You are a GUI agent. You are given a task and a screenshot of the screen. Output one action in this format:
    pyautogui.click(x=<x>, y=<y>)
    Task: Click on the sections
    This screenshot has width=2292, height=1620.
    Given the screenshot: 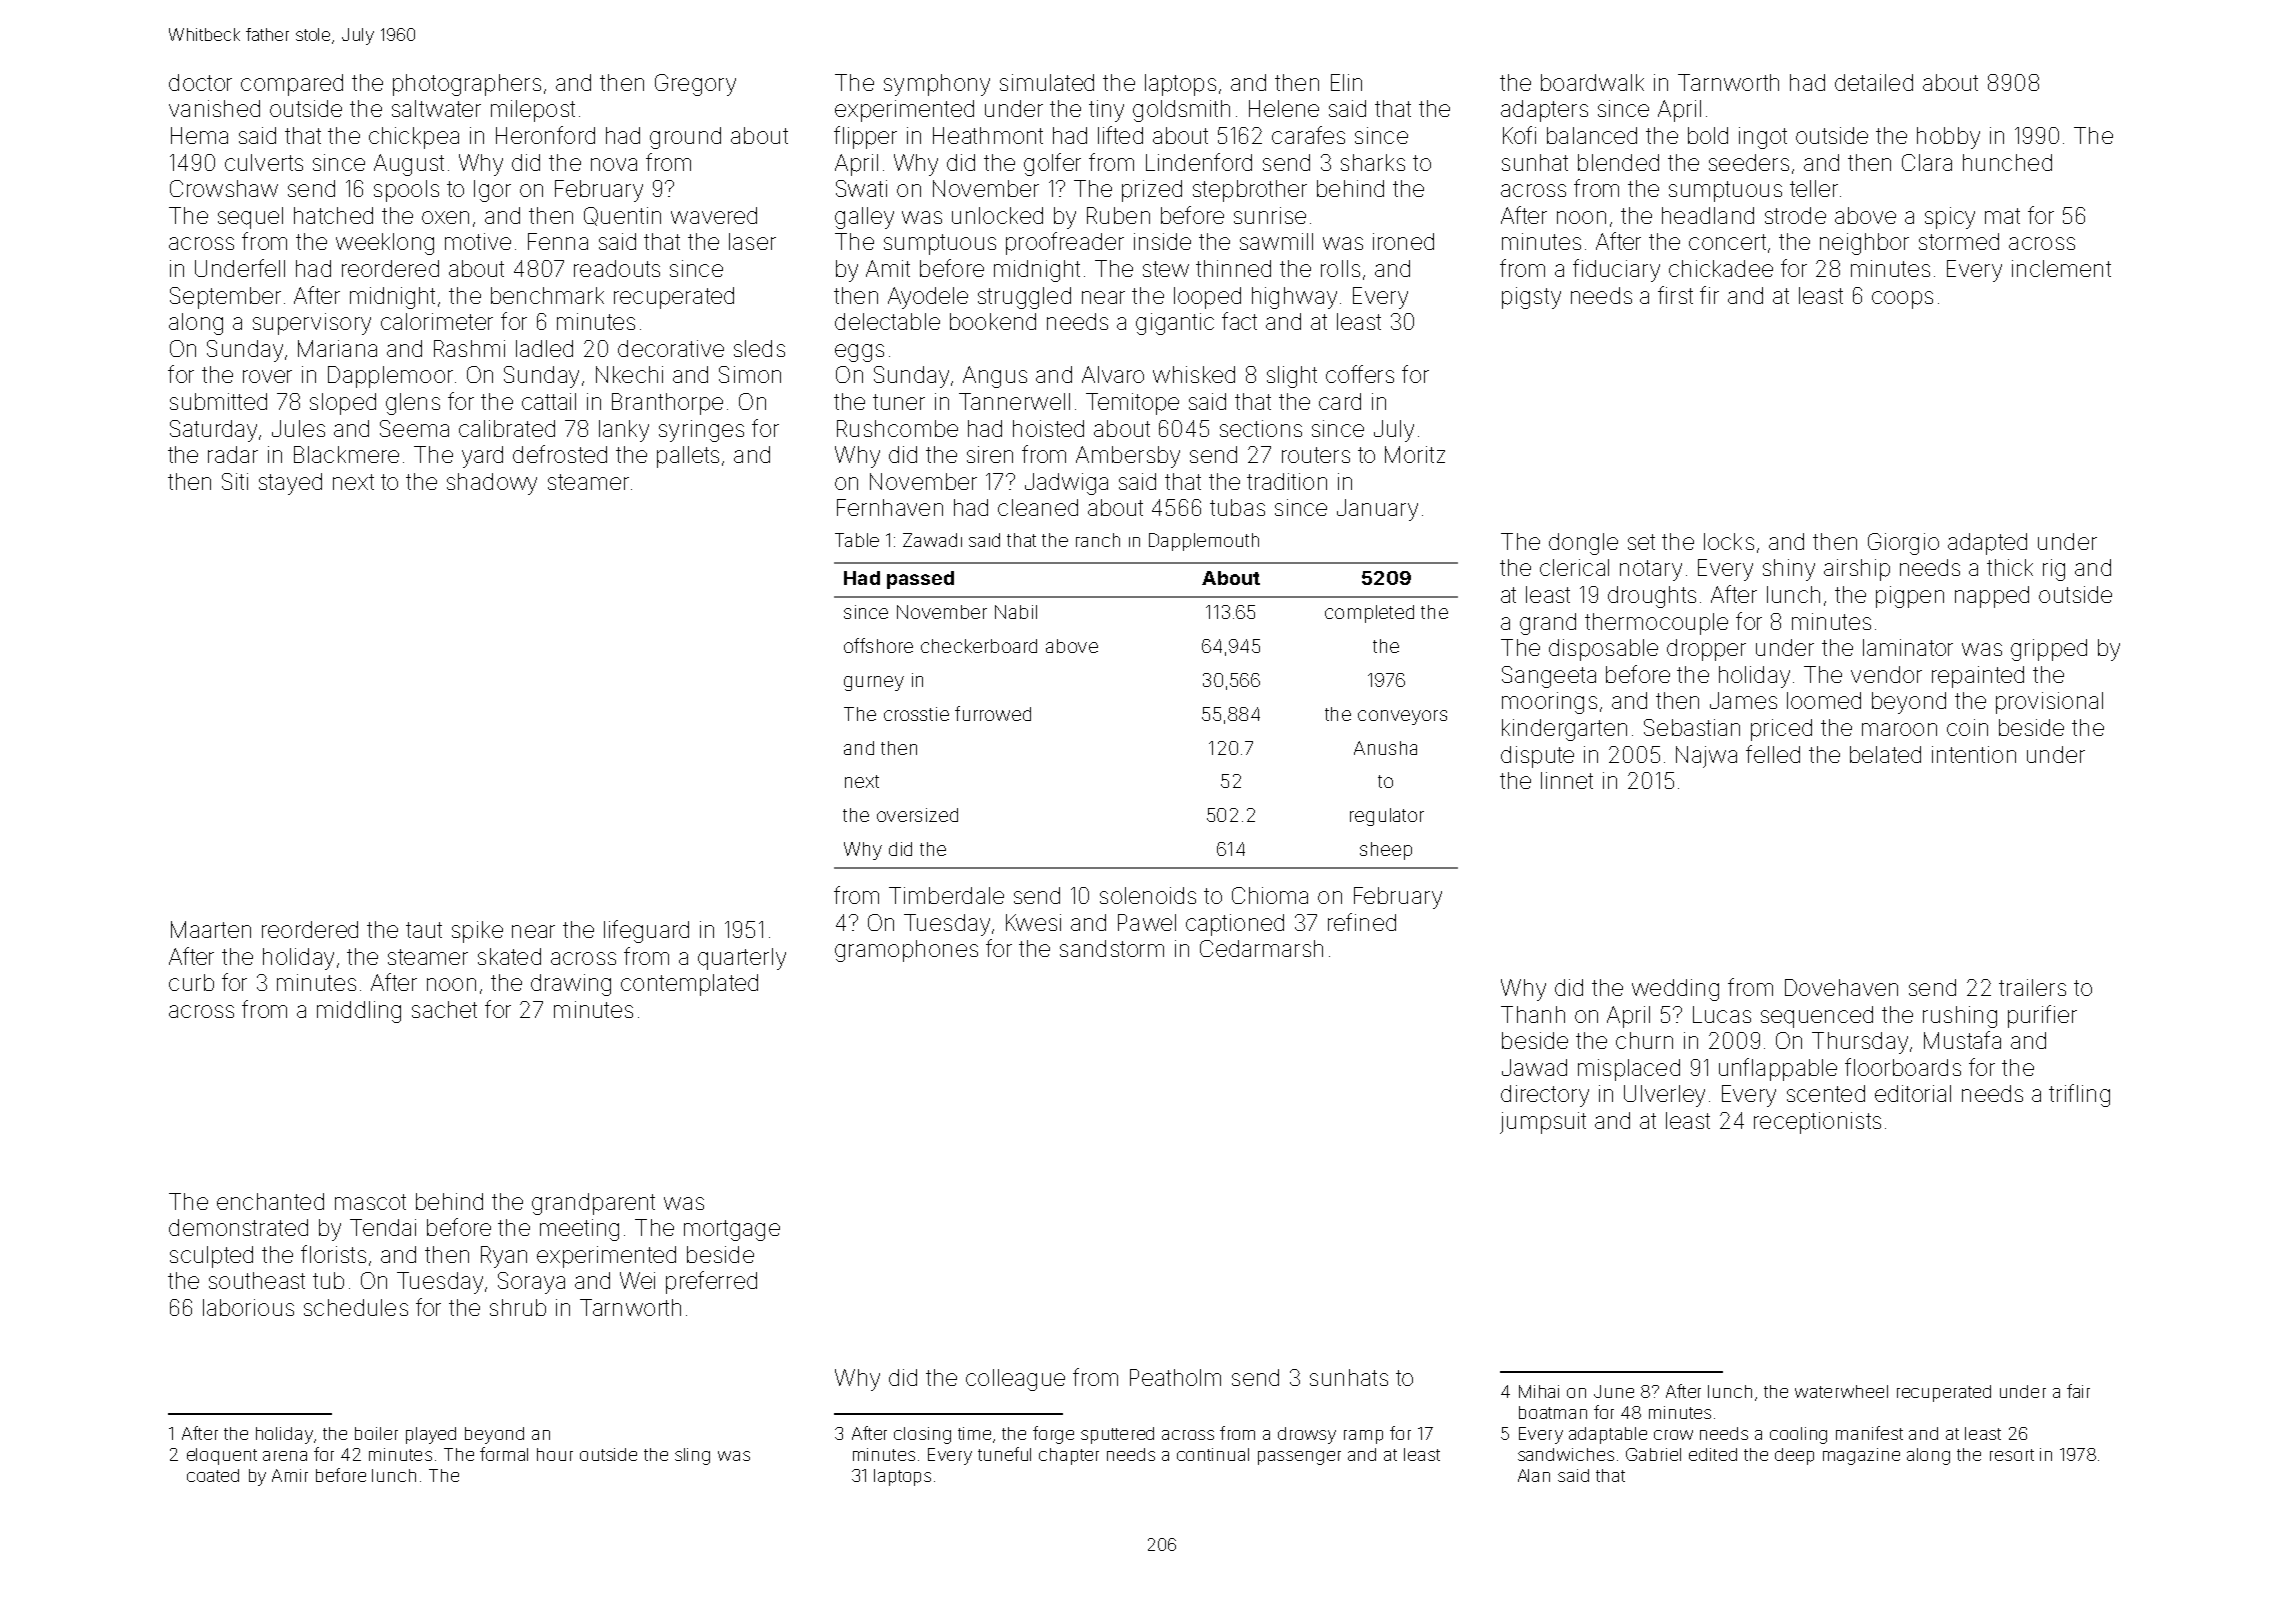 What is the action you would take?
    pyautogui.click(x=1261, y=428)
